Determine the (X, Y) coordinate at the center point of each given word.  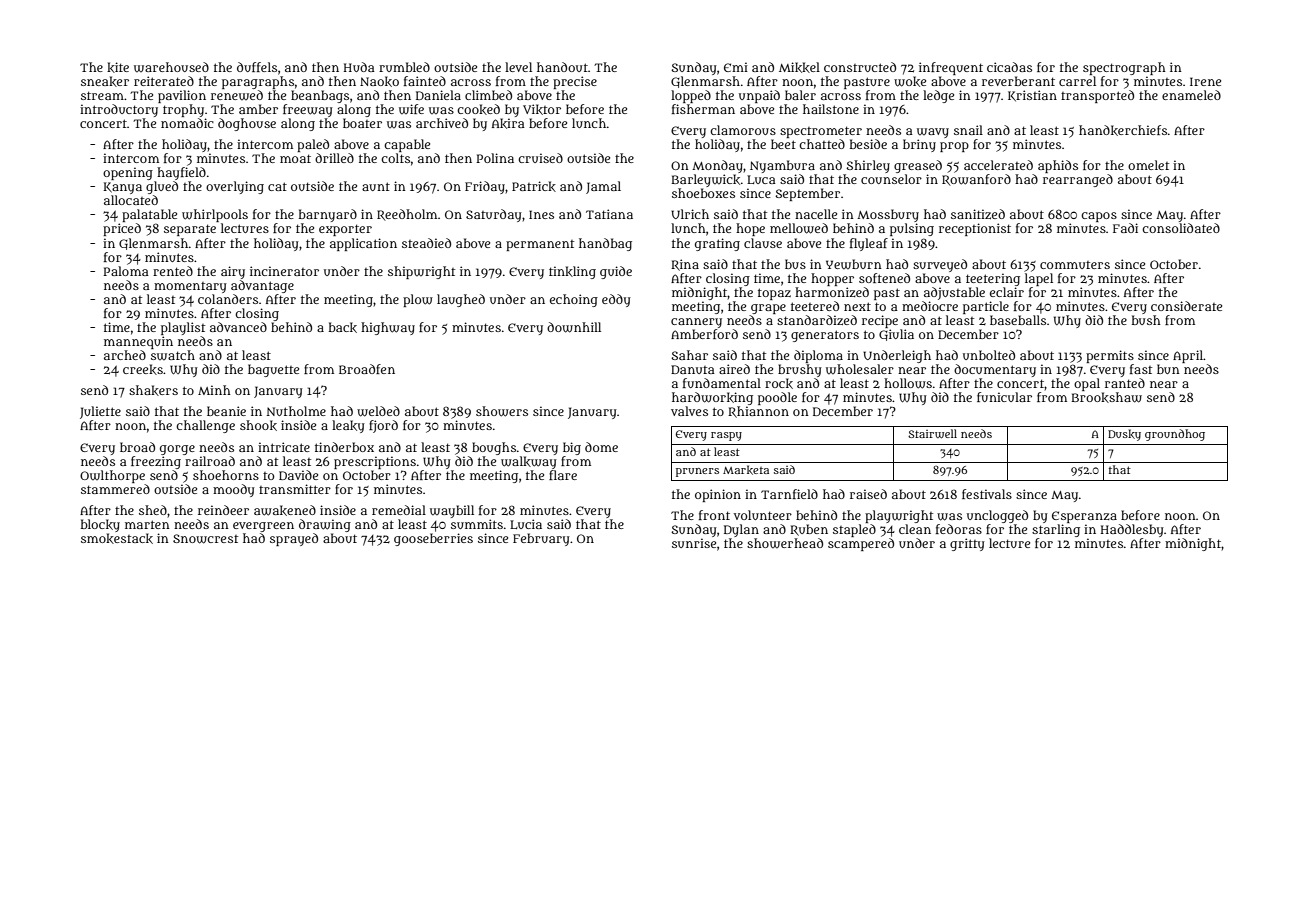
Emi (736, 67)
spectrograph (1124, 68)
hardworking (712, 398)
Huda (359, 67)
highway (388, 328)
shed (153, 510)
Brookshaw (1106, 397)
